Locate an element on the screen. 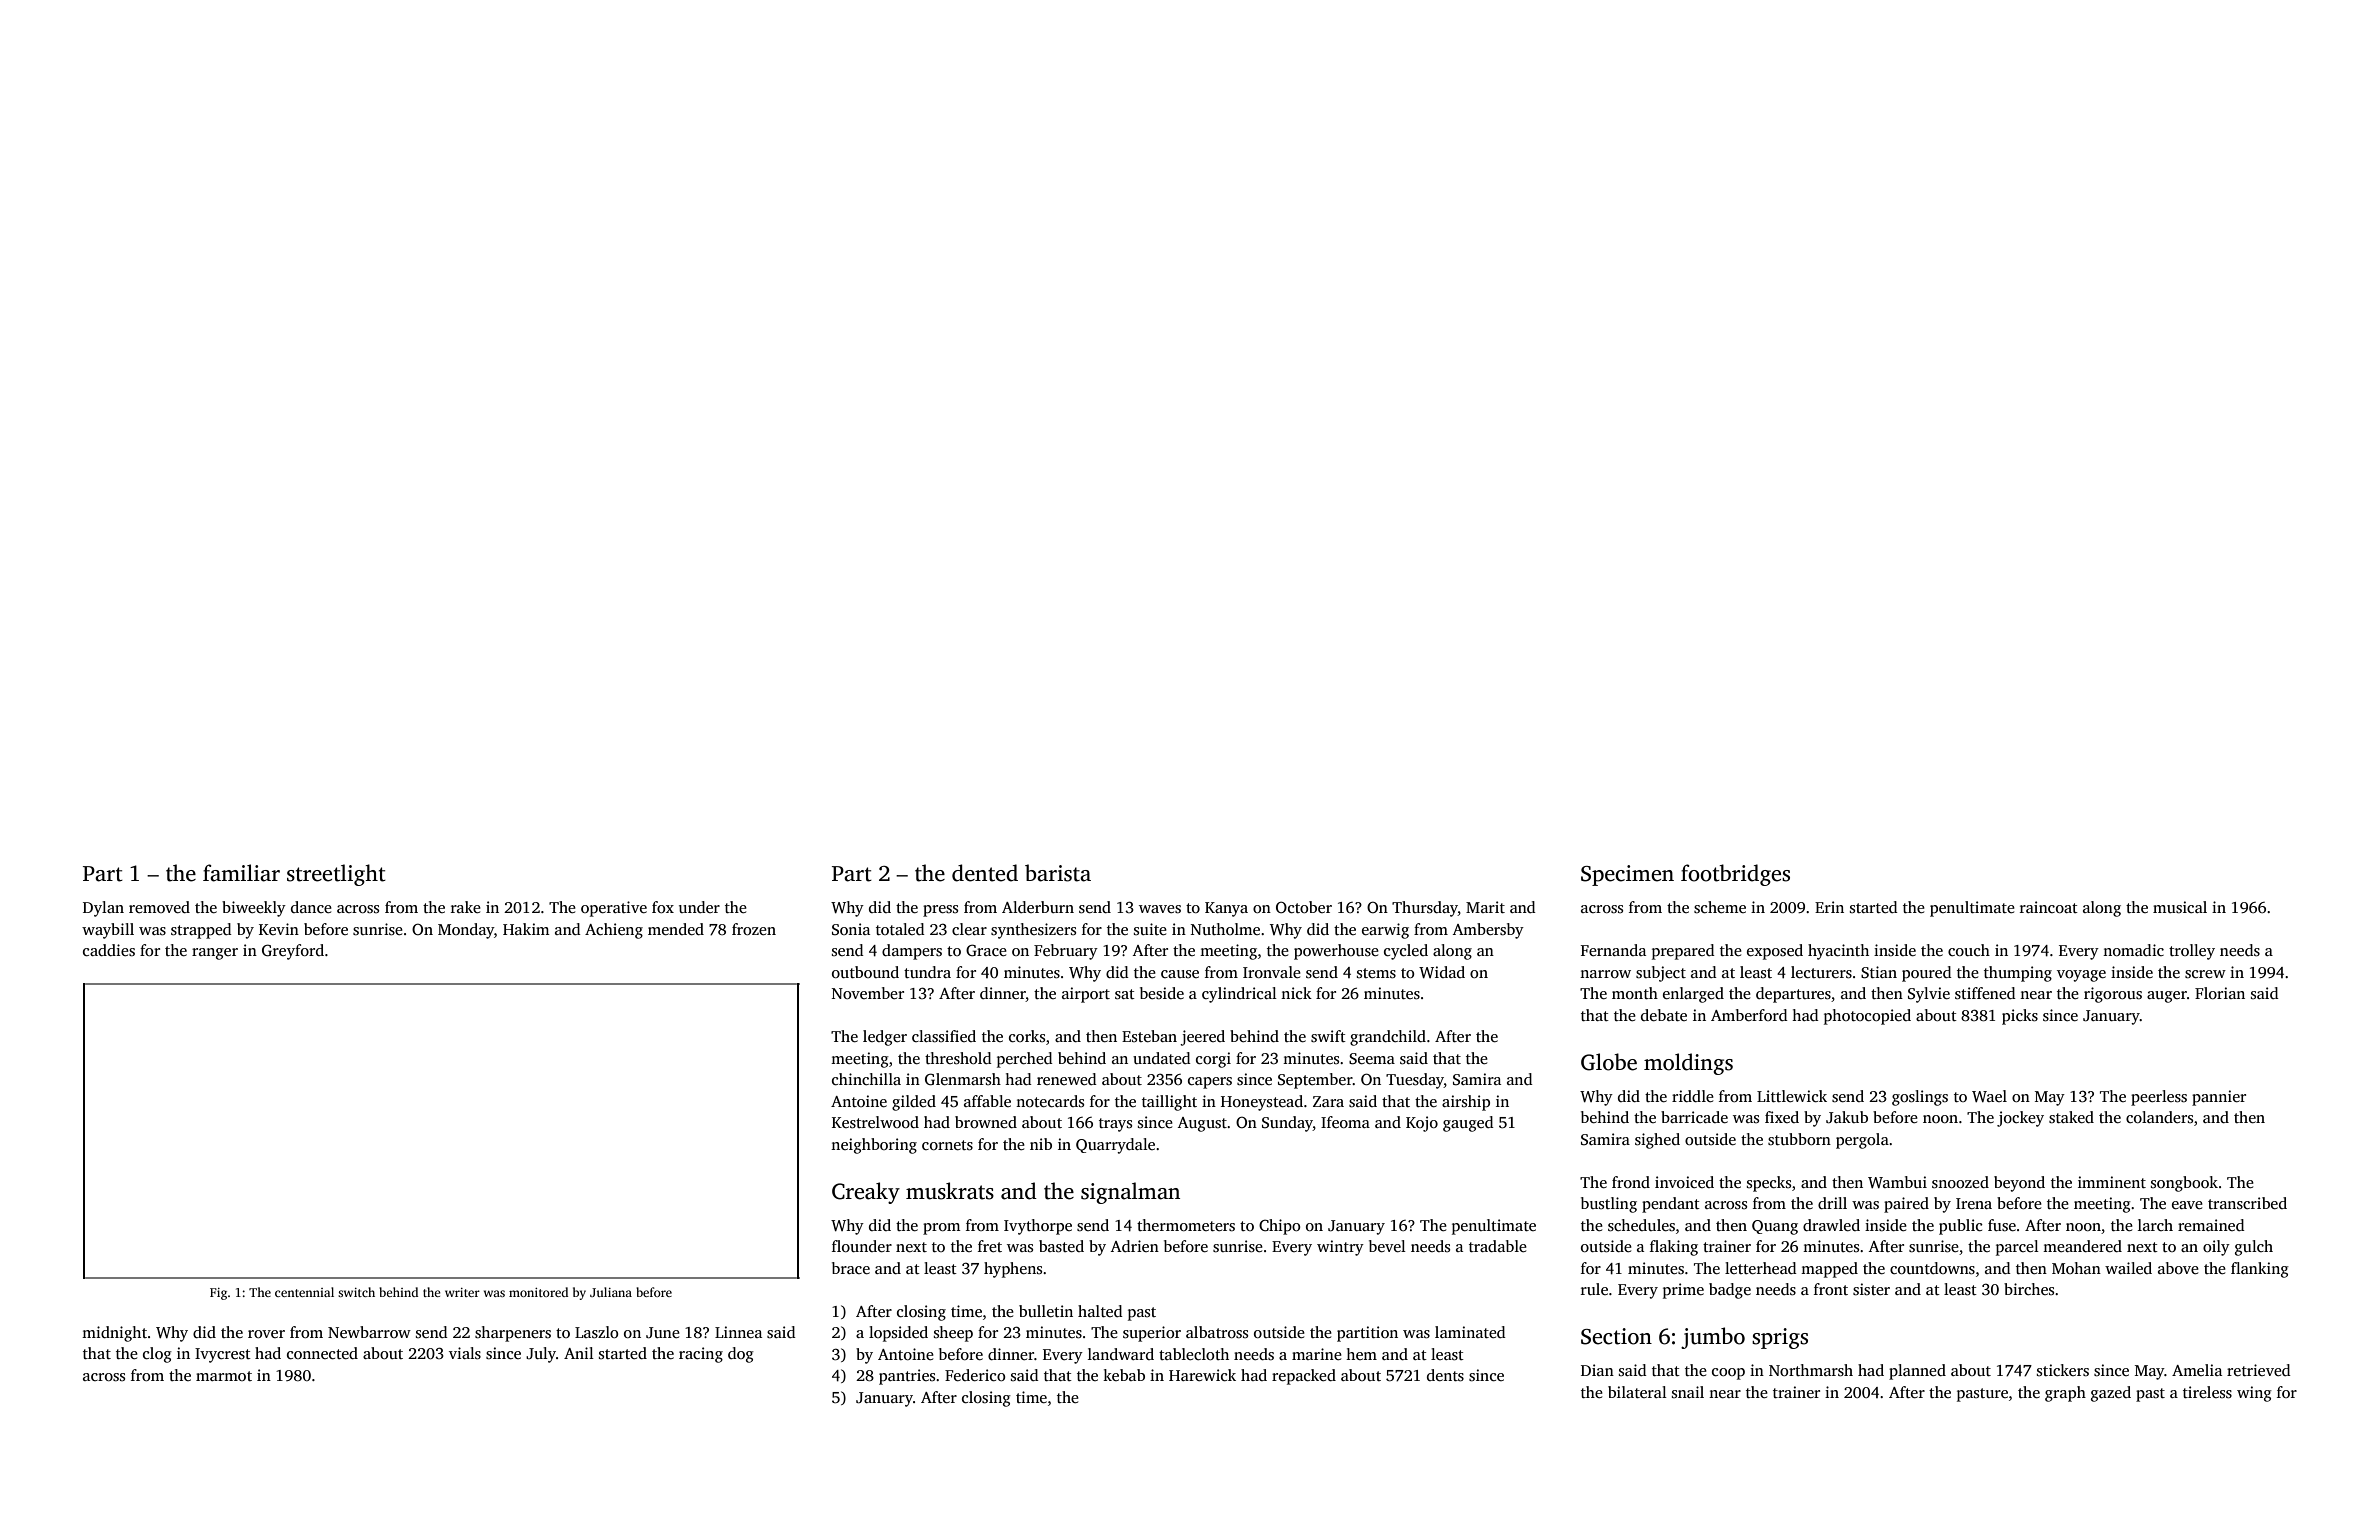  Ivythorpe is located at coordinates (1038, 1227).
